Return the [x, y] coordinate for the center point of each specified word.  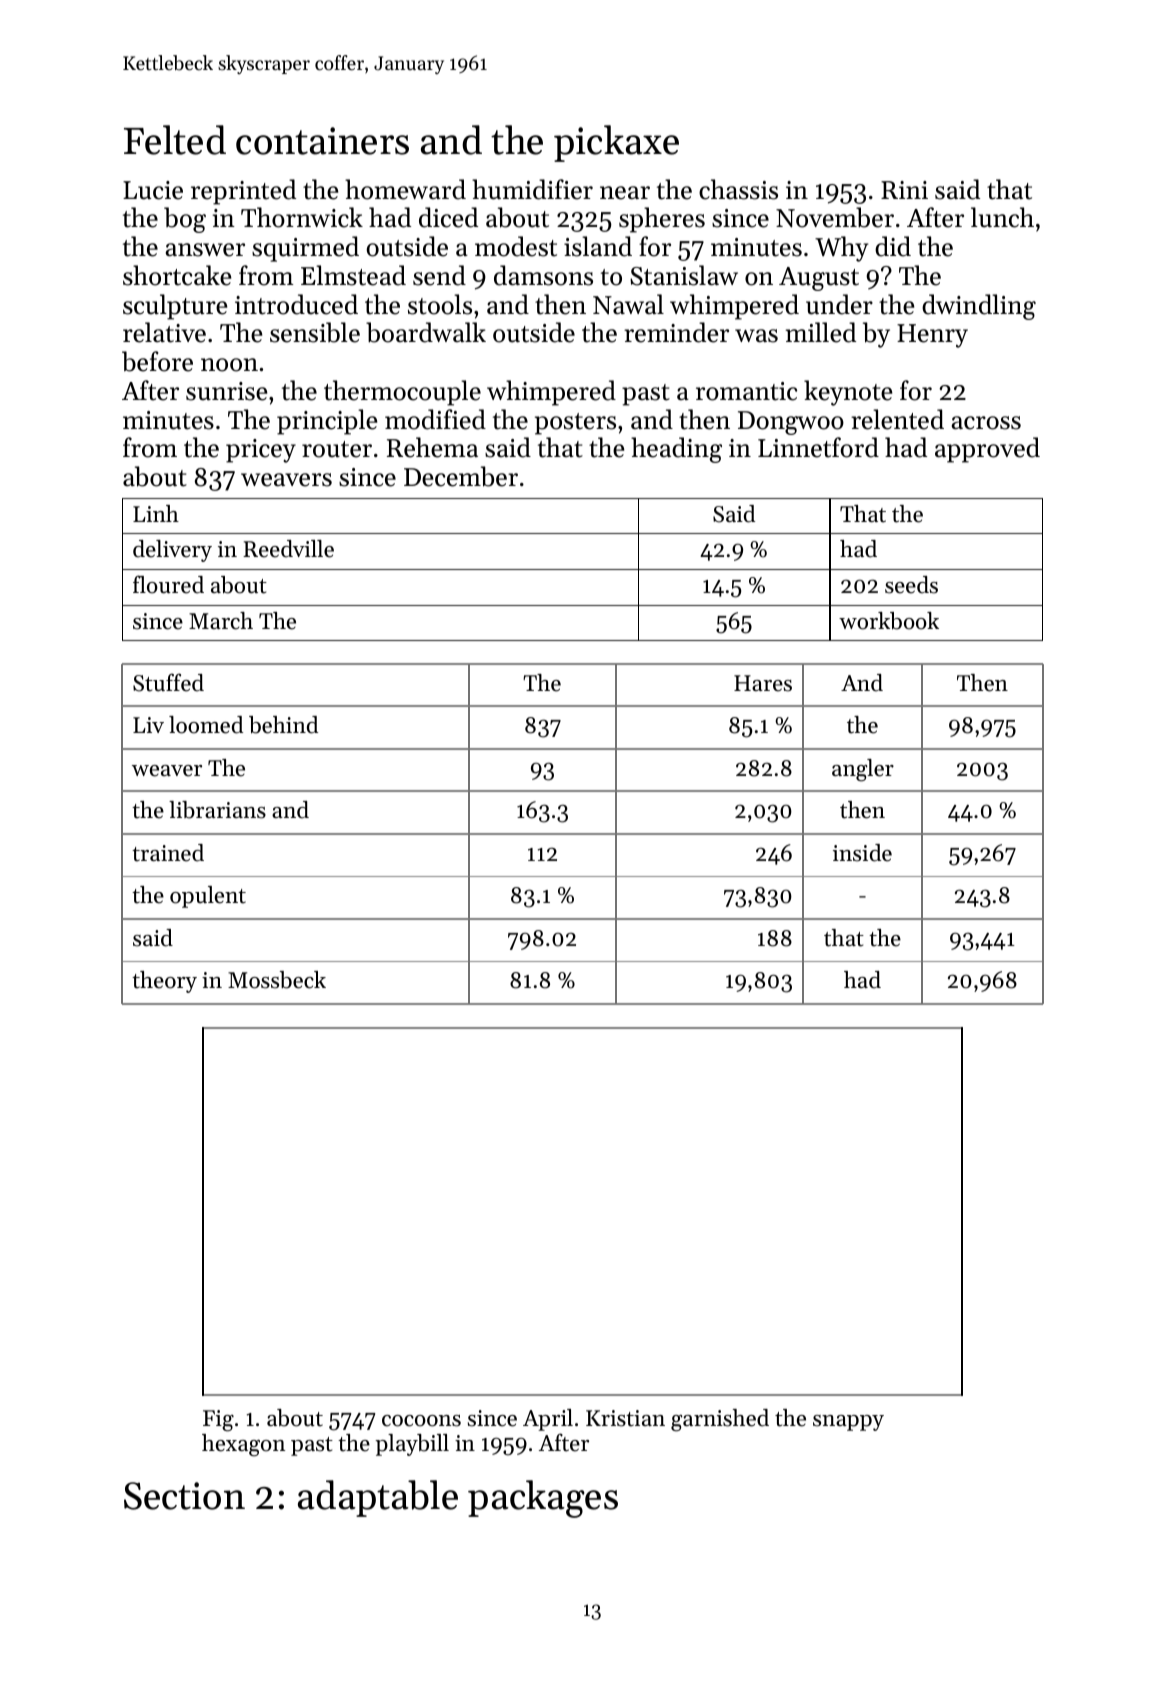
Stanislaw [684, 275]
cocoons [421, 1421]
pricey [261, 451]
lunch [1002, 217]
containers [322, 141]
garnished [720, 1420]
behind [283, 725]
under [839, 304]
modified [435, 419]
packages [543, 1499]
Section [184, 1496]
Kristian [625, 1418]
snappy [848, 1423]
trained [168, 853]
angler [863, 770]
